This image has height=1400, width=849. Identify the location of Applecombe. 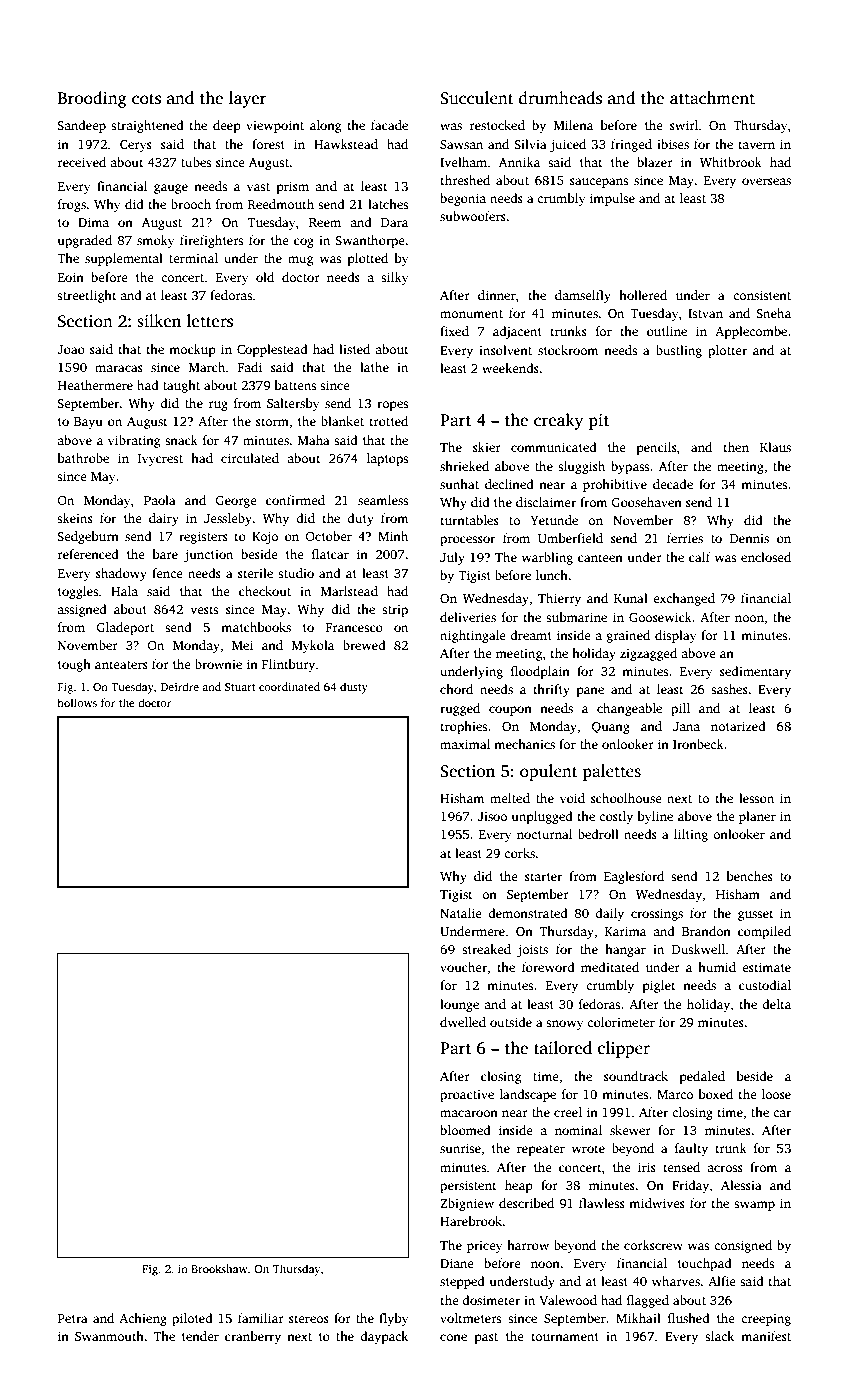
(751, 332).
